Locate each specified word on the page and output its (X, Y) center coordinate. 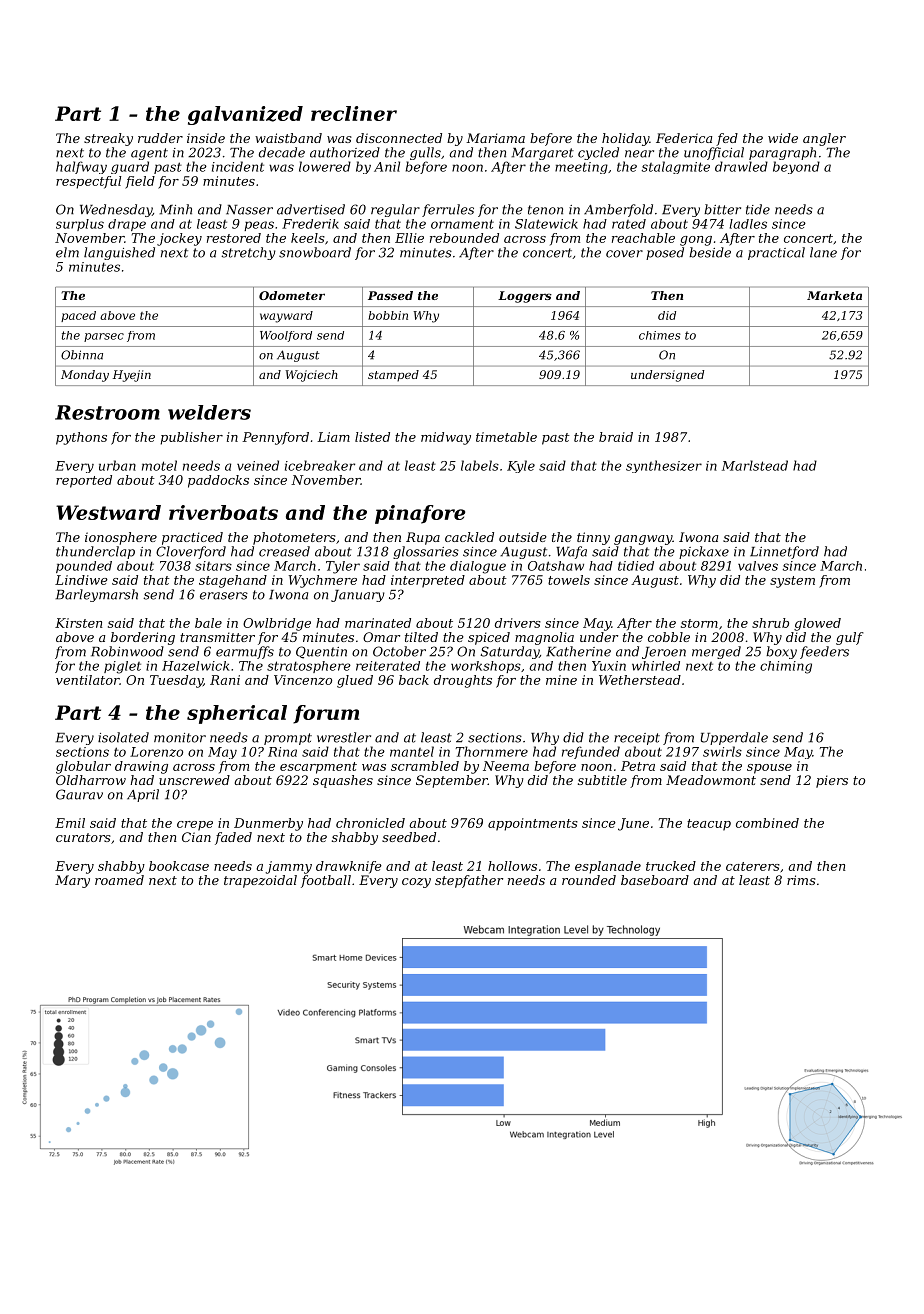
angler (824, 139)
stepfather (469, 881)
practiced (192, 538)
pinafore (420, 514)
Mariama (495, 138)
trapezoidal (260, 881)
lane (823, 252)
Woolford (286, 336)
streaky (108, 139)
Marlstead (755, 465)
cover (624, 254)
